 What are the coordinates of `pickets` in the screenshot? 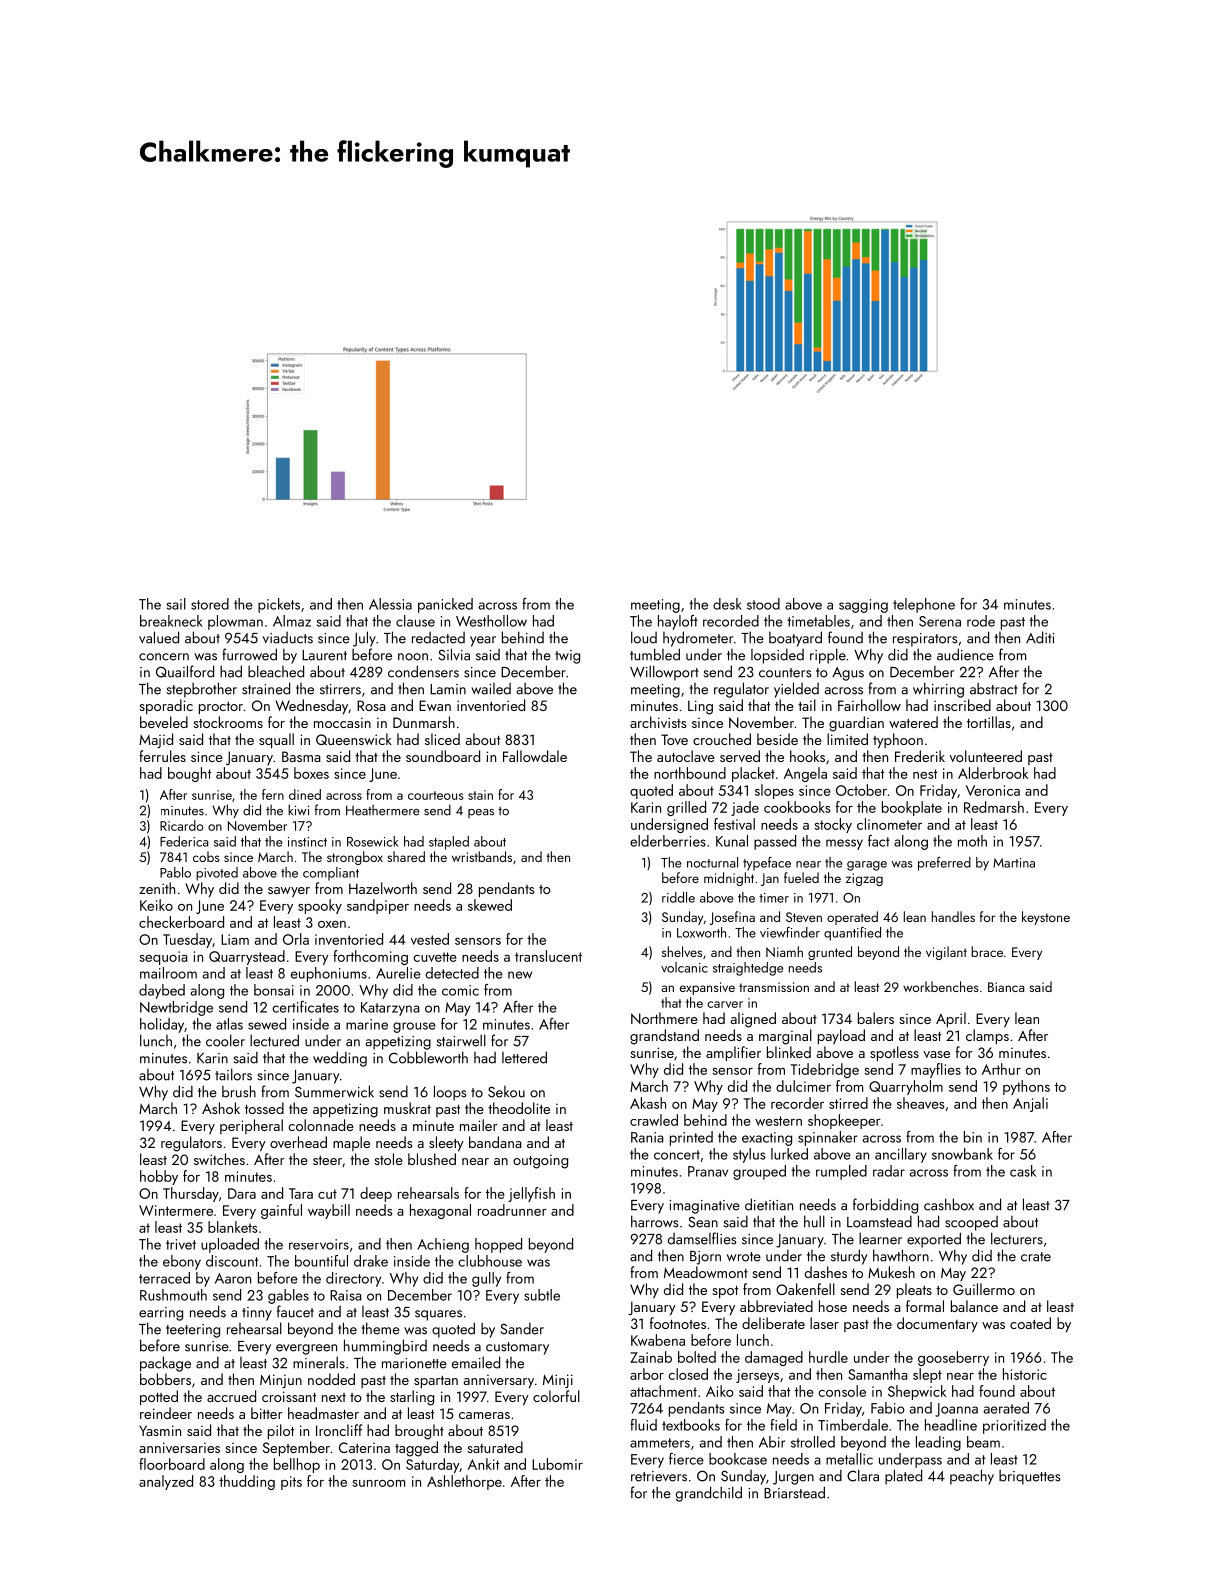 It's located at (279, 605).
